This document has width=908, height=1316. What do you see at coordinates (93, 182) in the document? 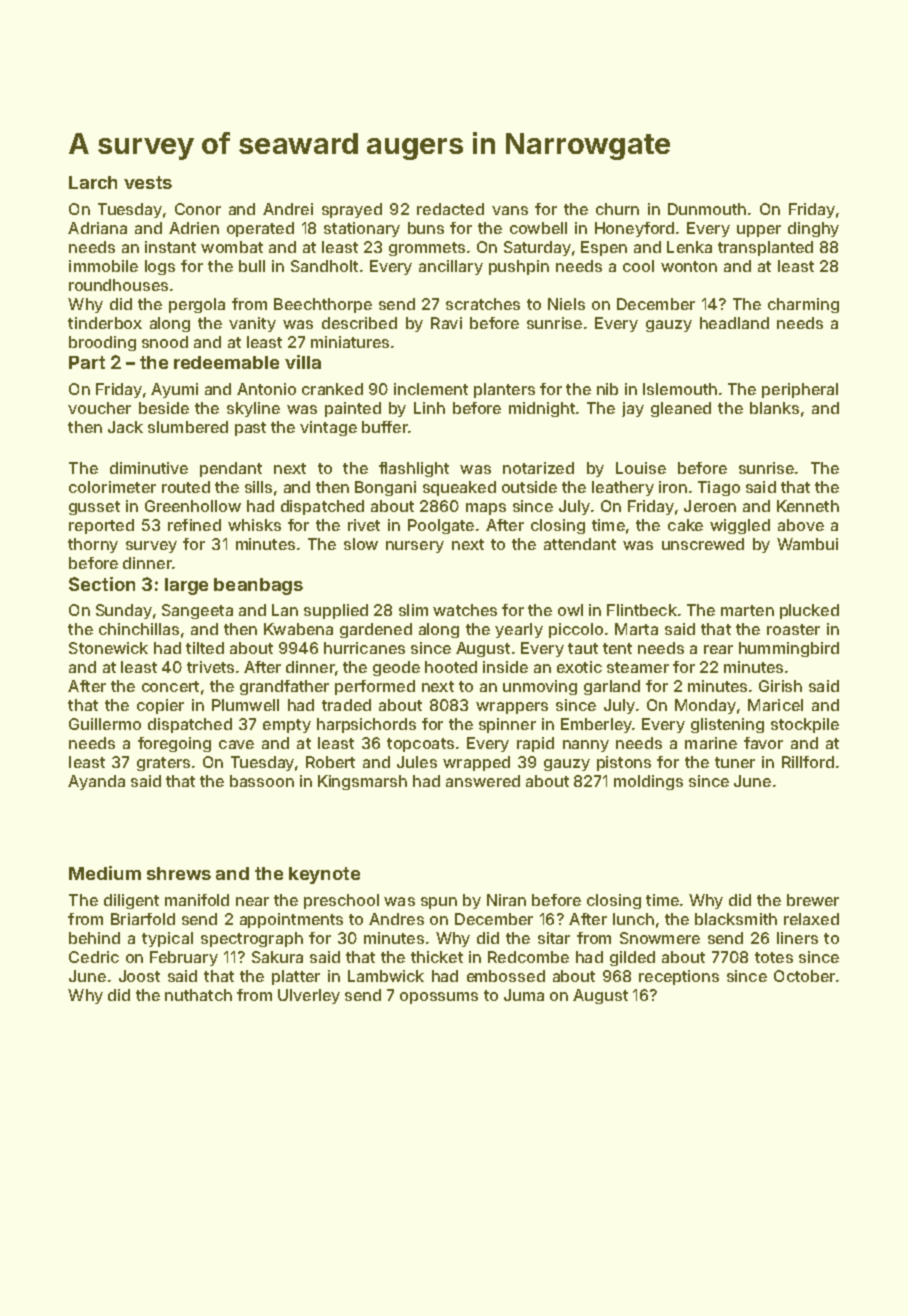
I see `Larch` at bounding box center [93, 182].
